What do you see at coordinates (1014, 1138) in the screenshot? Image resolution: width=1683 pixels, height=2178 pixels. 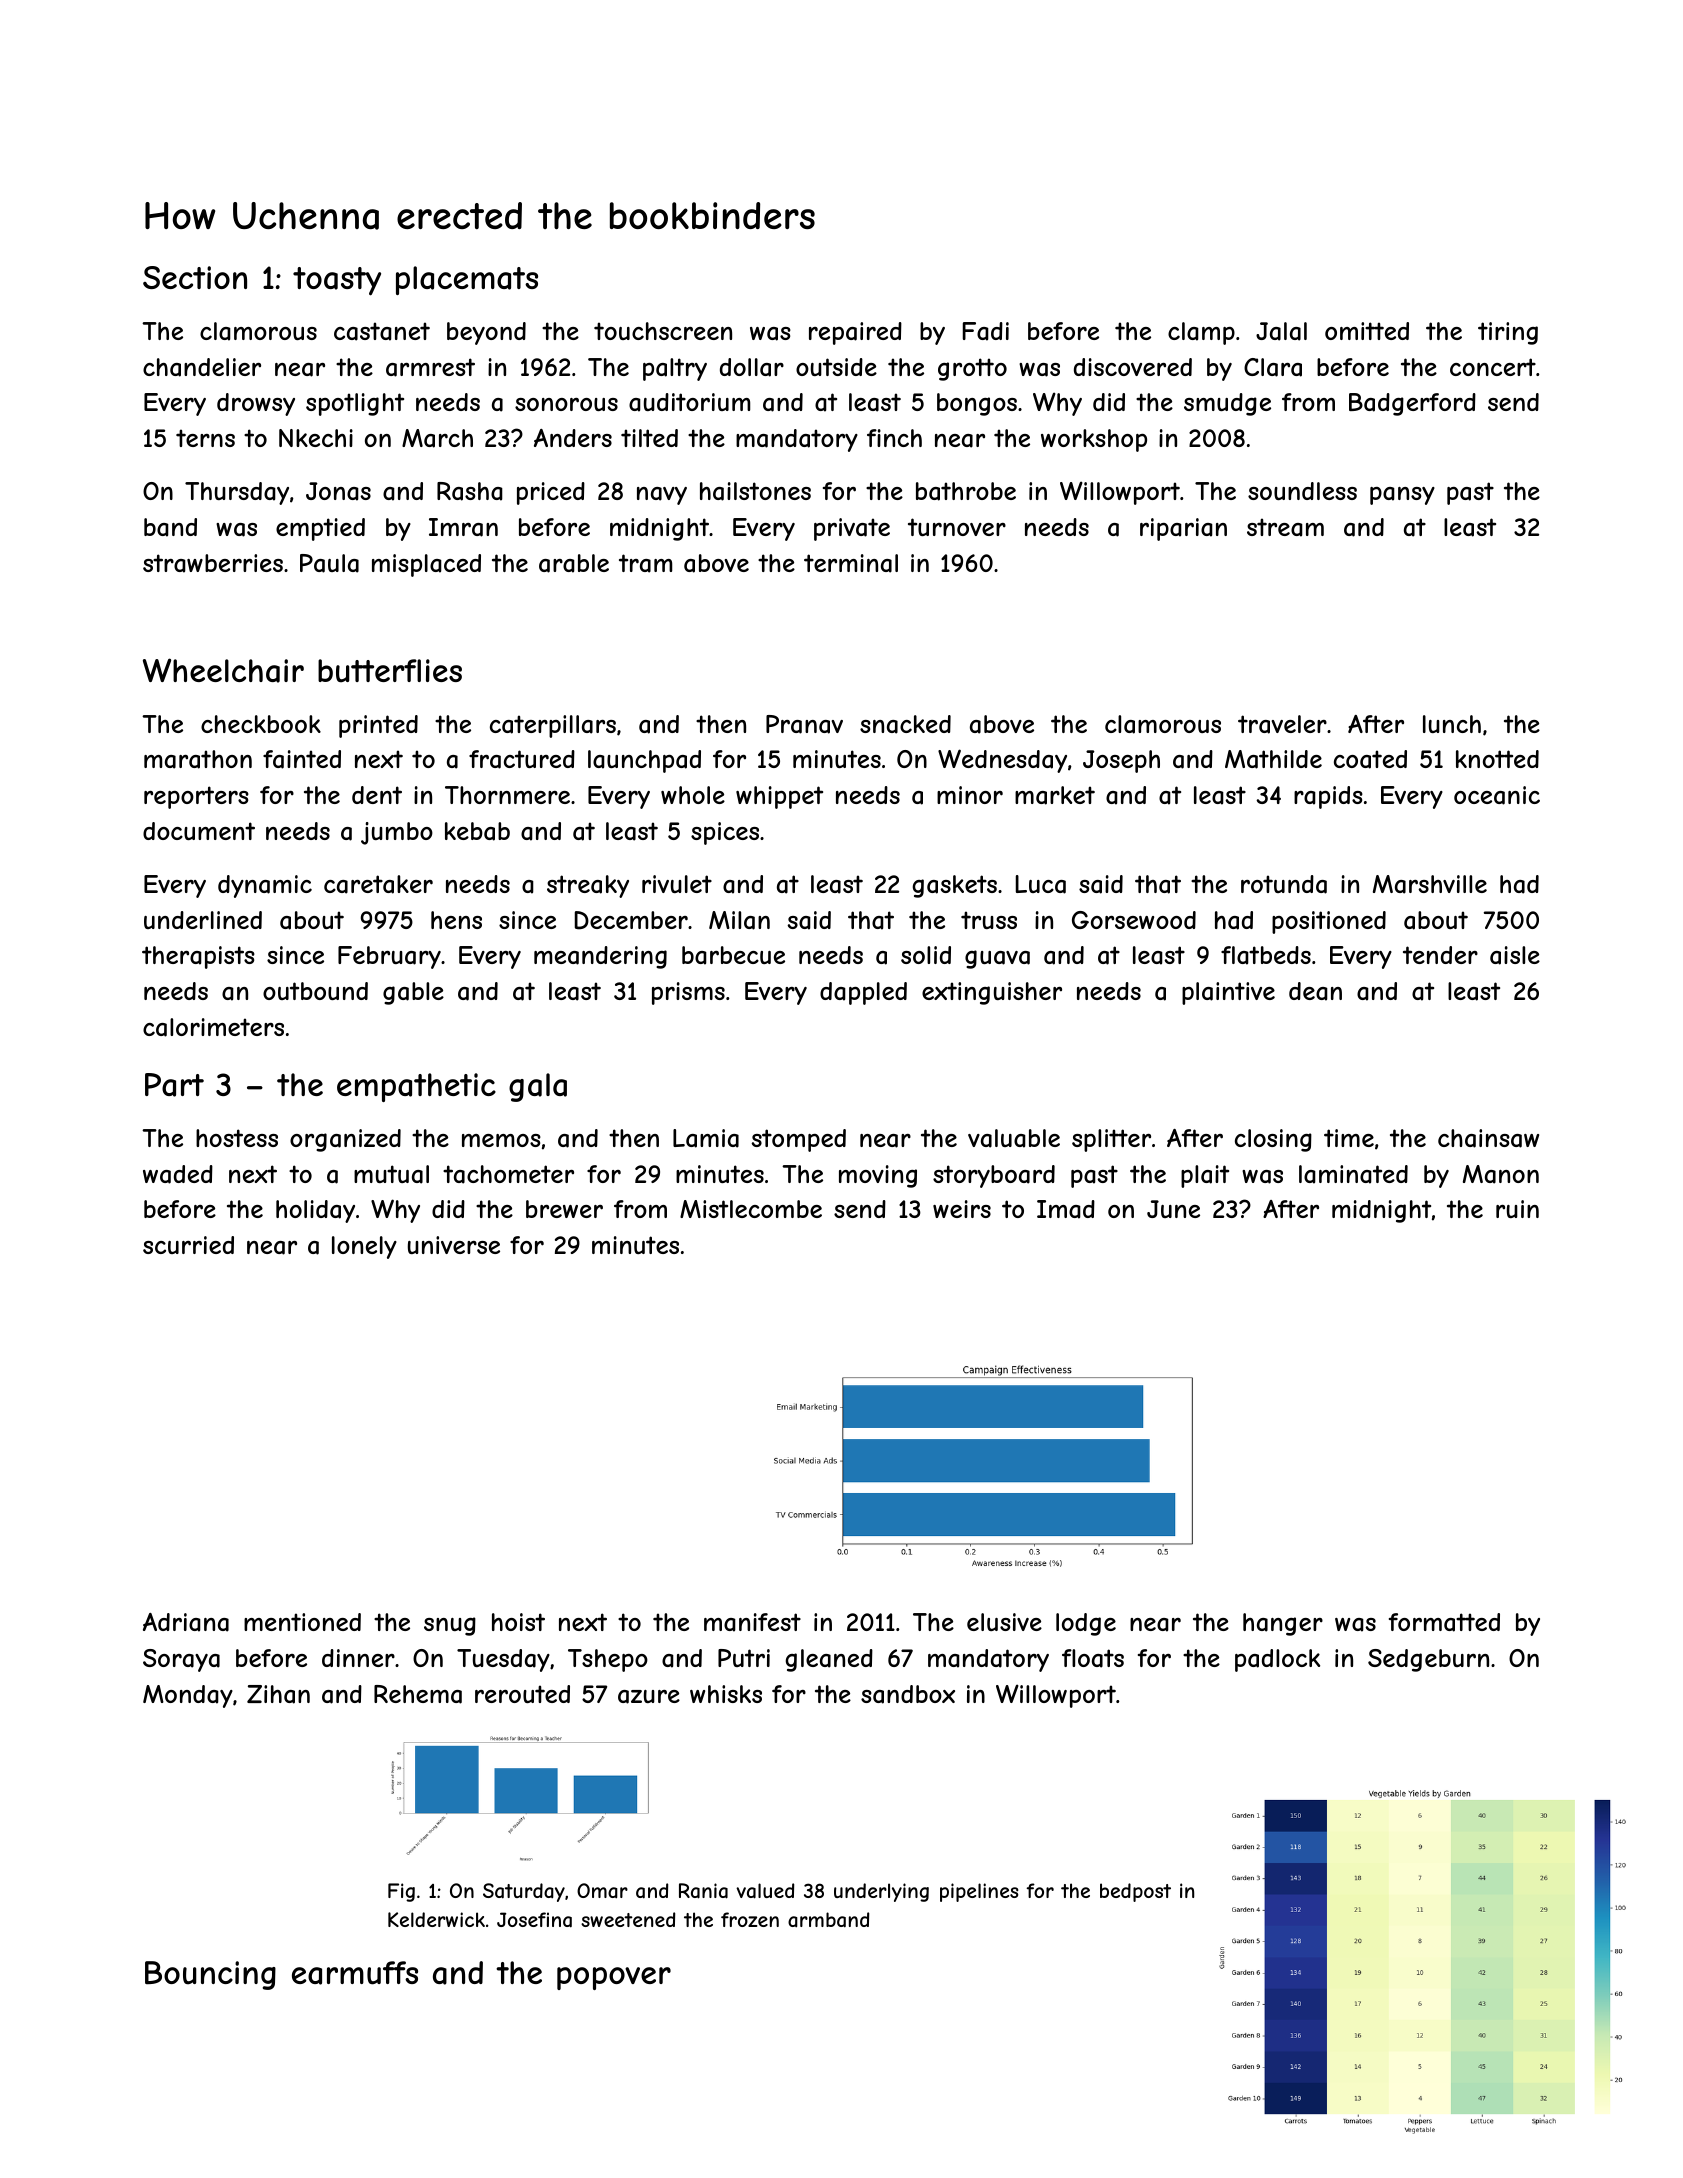 I see `valuable` at bounding box center [1014, 1138].
